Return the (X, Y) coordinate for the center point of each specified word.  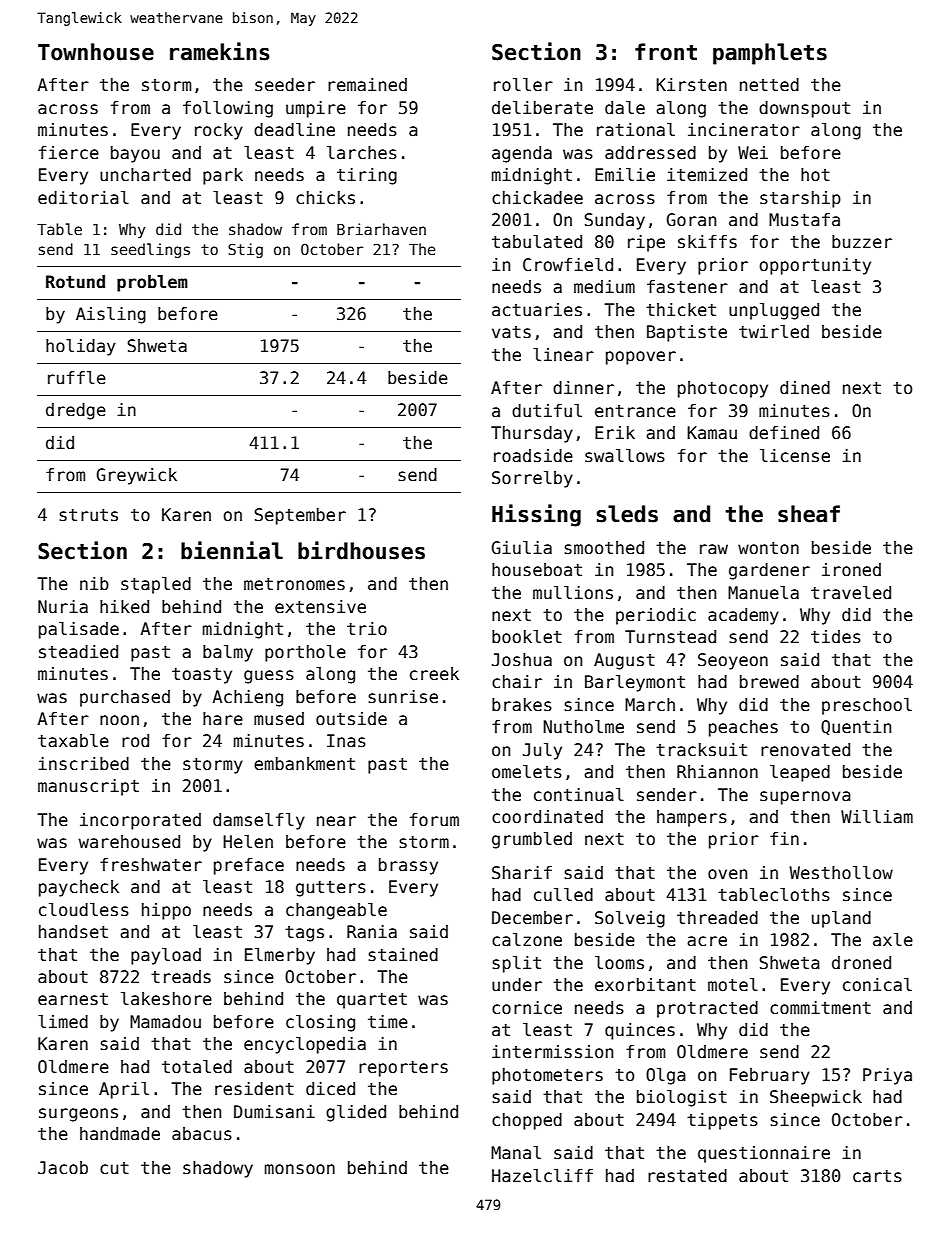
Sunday (615, 221)
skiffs (707, 242)
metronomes (294, 584)
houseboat (537, 570)
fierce (69, 153)
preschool (867, 706)
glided (356, 1113)
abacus (202, 1134)
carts (877, 1176)
